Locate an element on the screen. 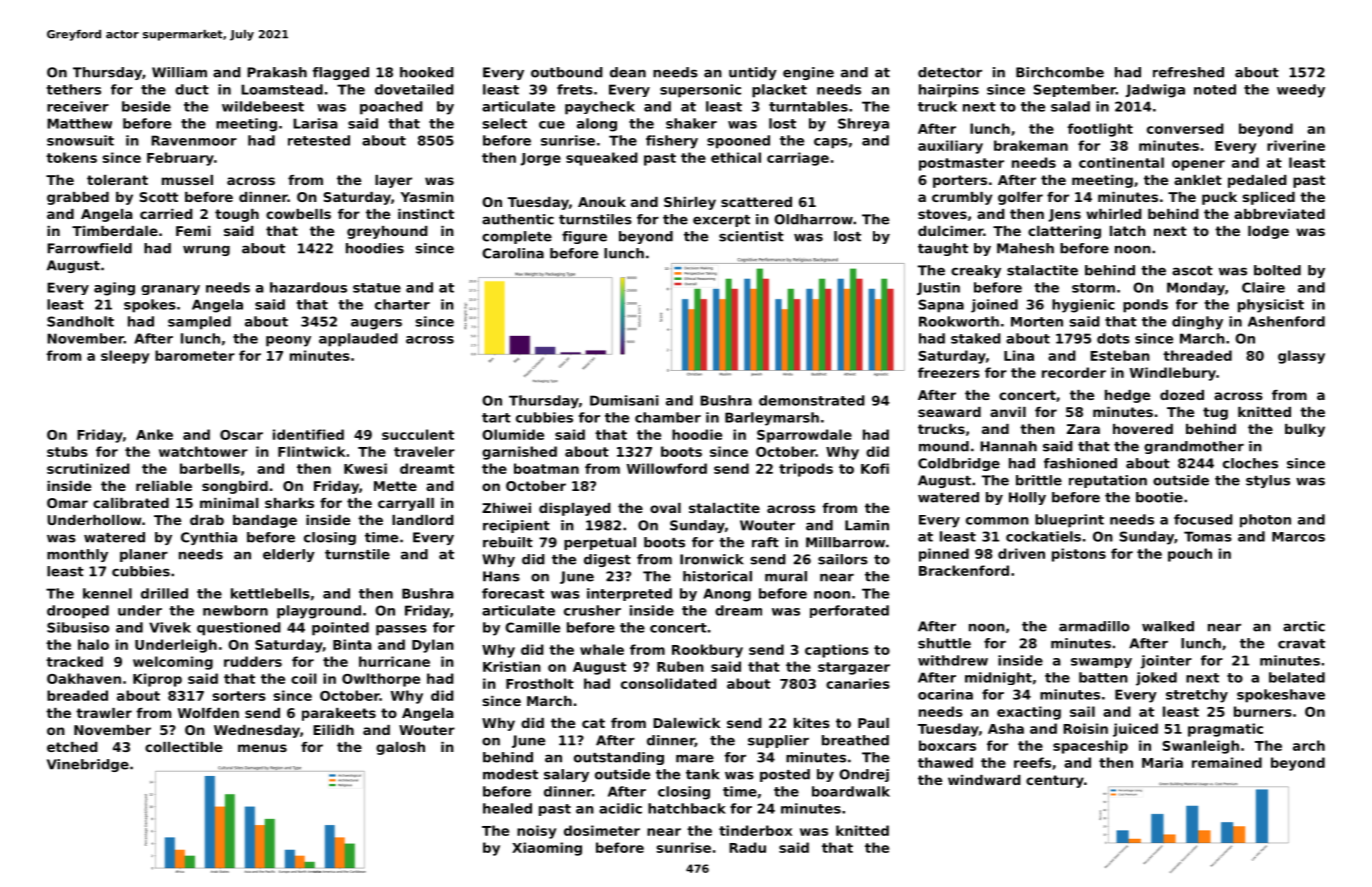  century is located at coordinates (1055, 781).
